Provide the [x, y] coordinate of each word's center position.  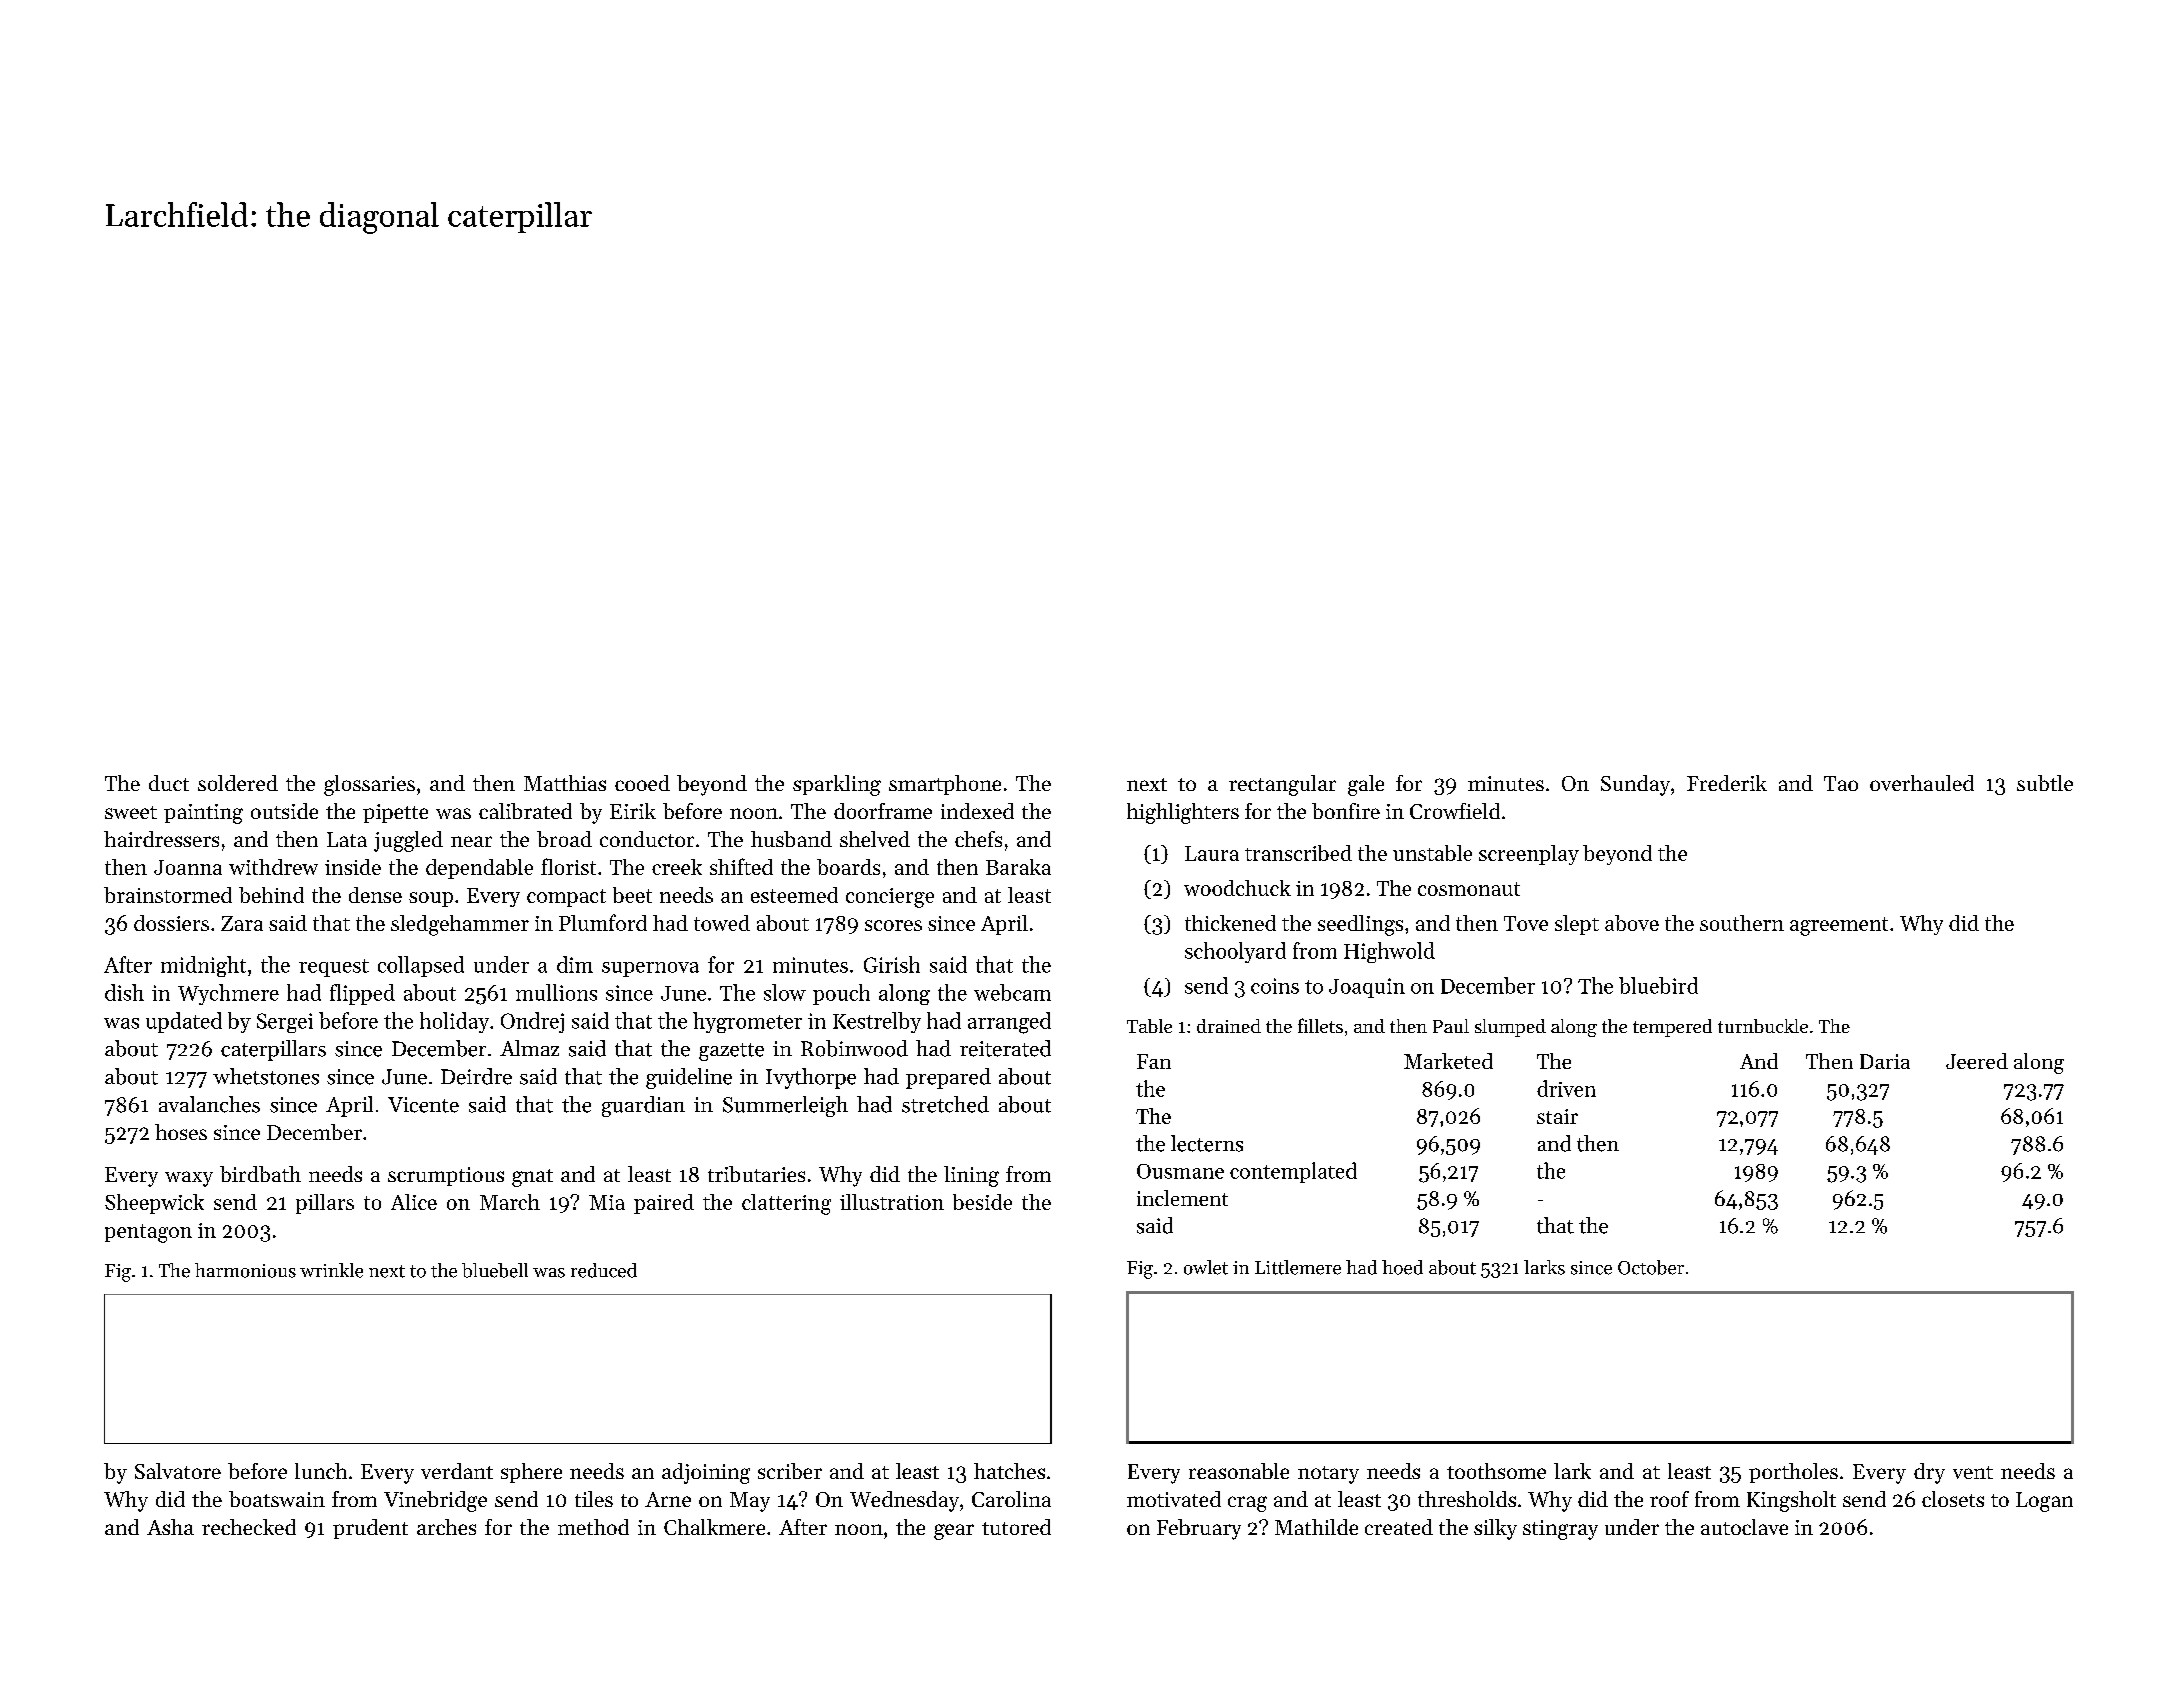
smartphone [945, 785]
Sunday [1635, 785]
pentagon [148, 1233]
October [1651, 1267]
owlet [1206, 1267]
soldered [238, 783]
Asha [170, 1527]
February [1199, 1529]
